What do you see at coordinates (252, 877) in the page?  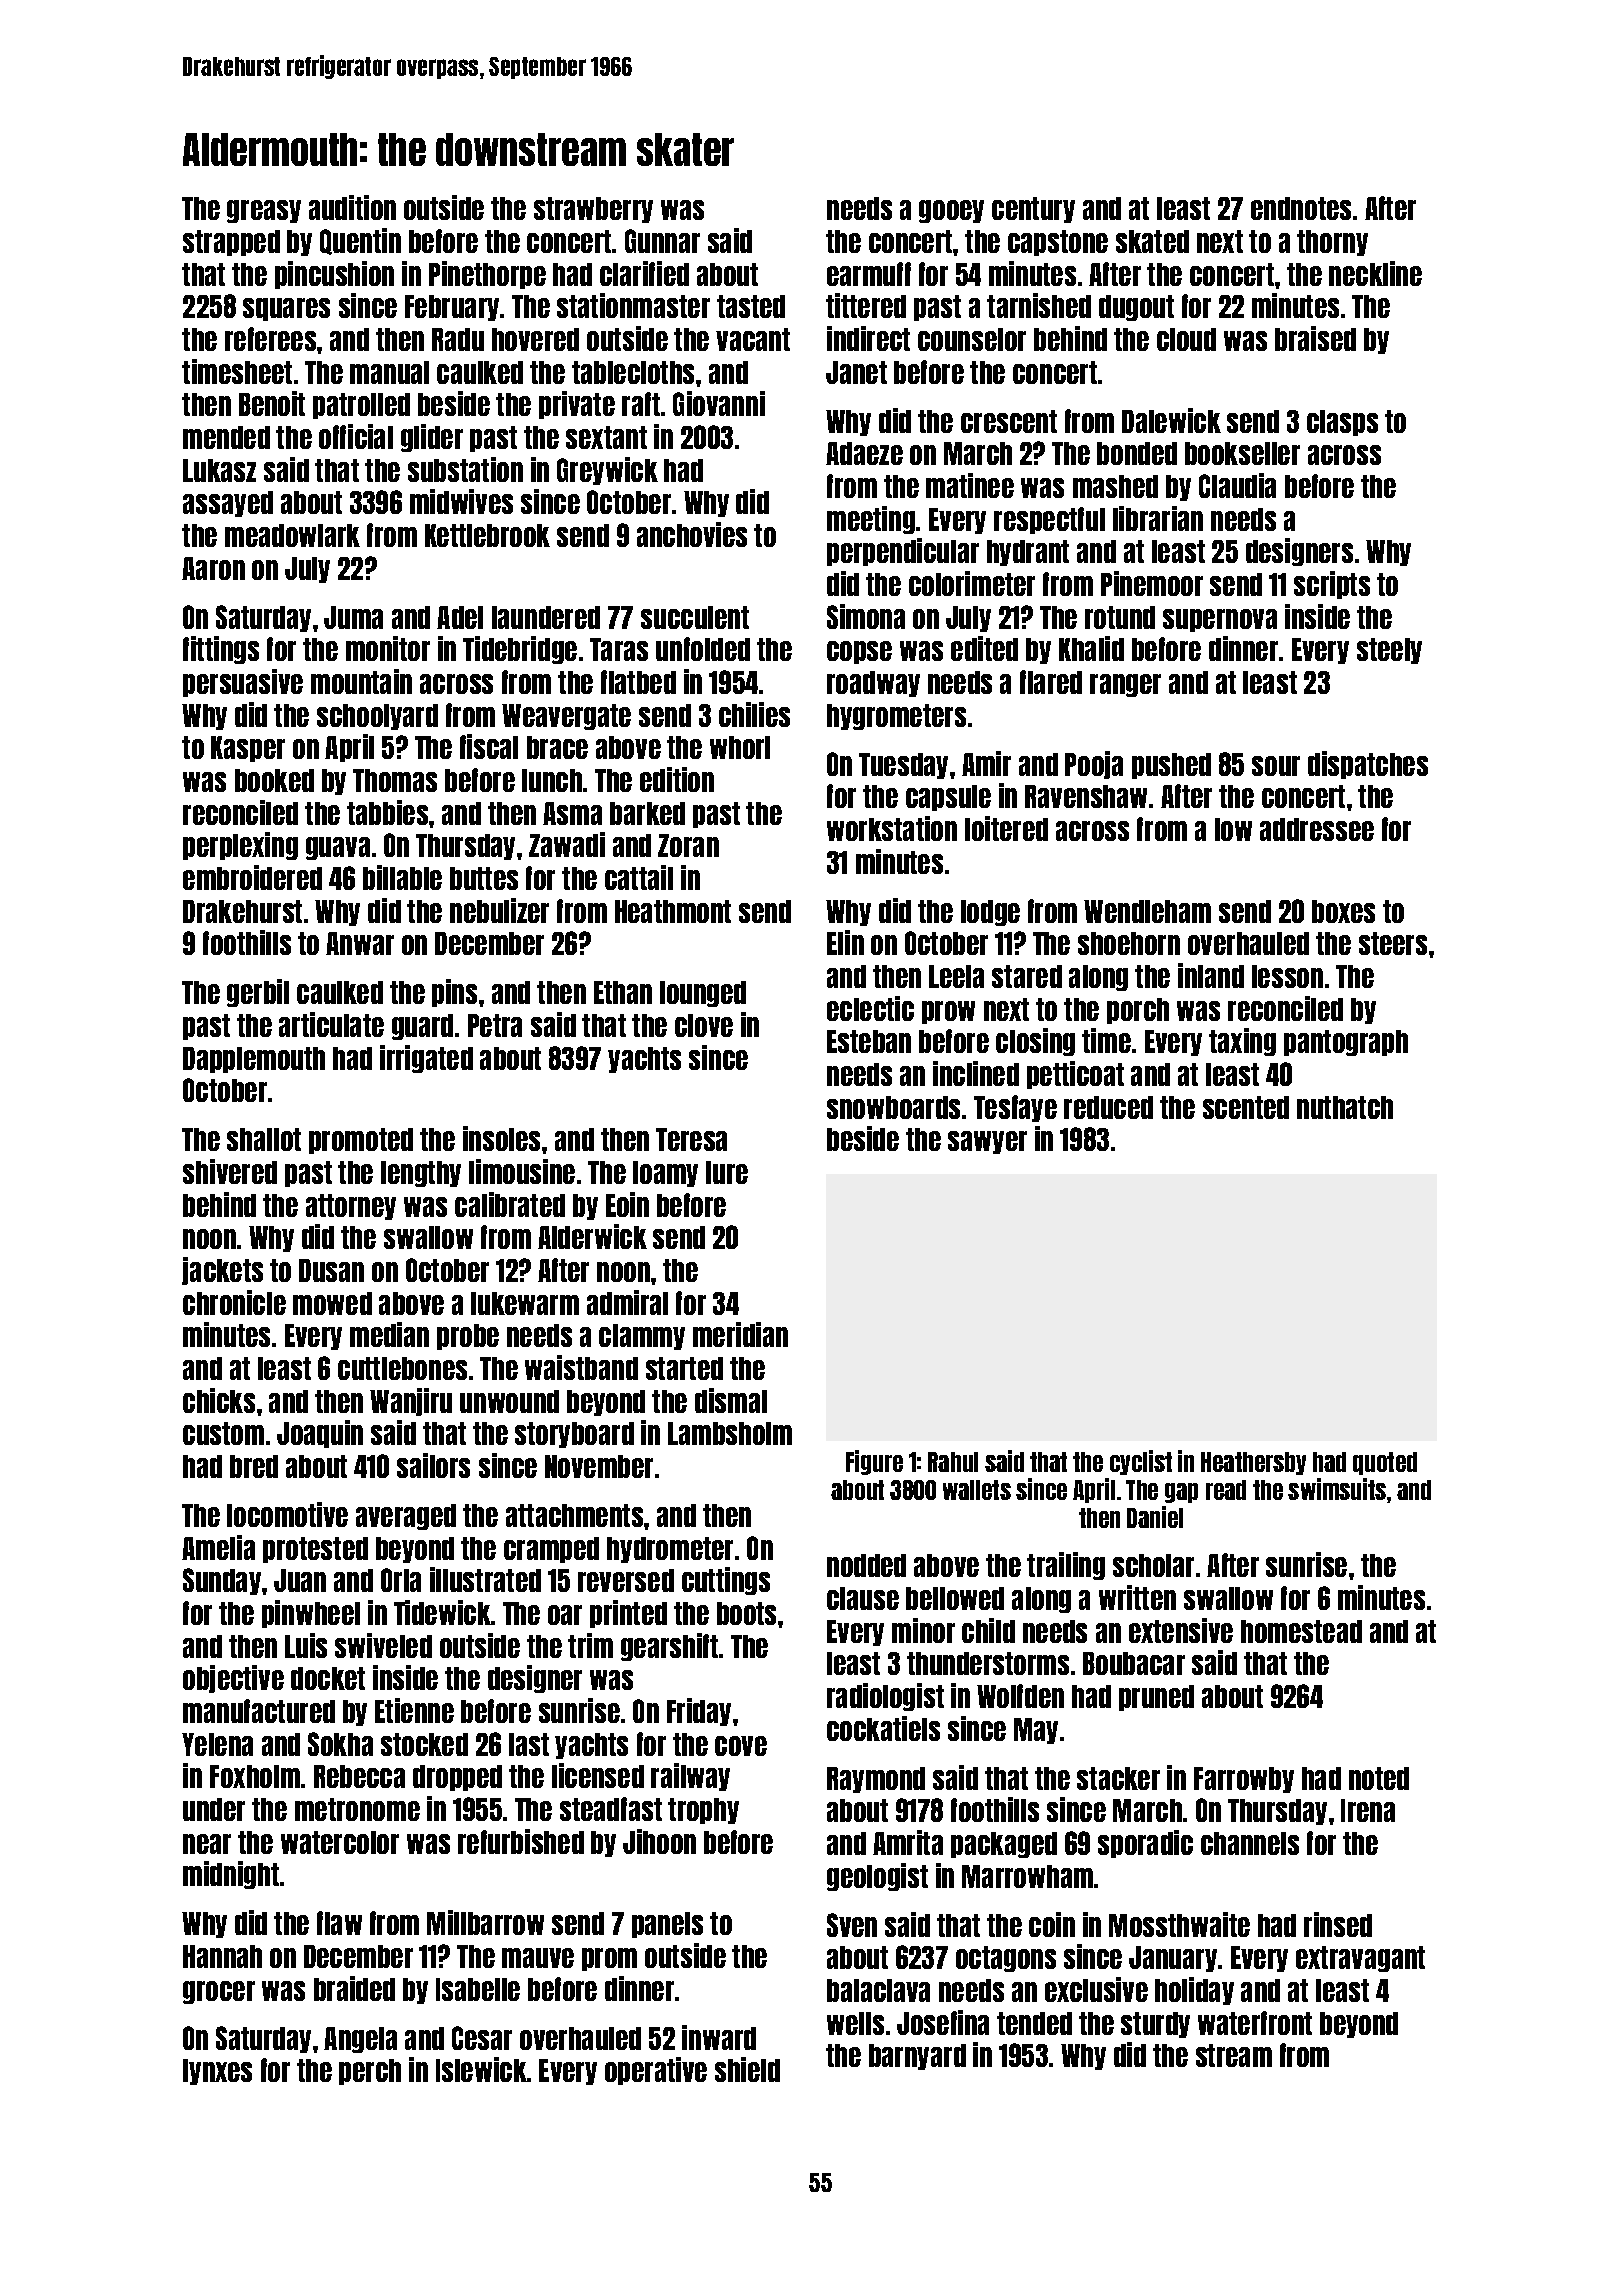 I see `embroidered` at bounding box center [252, 877].
